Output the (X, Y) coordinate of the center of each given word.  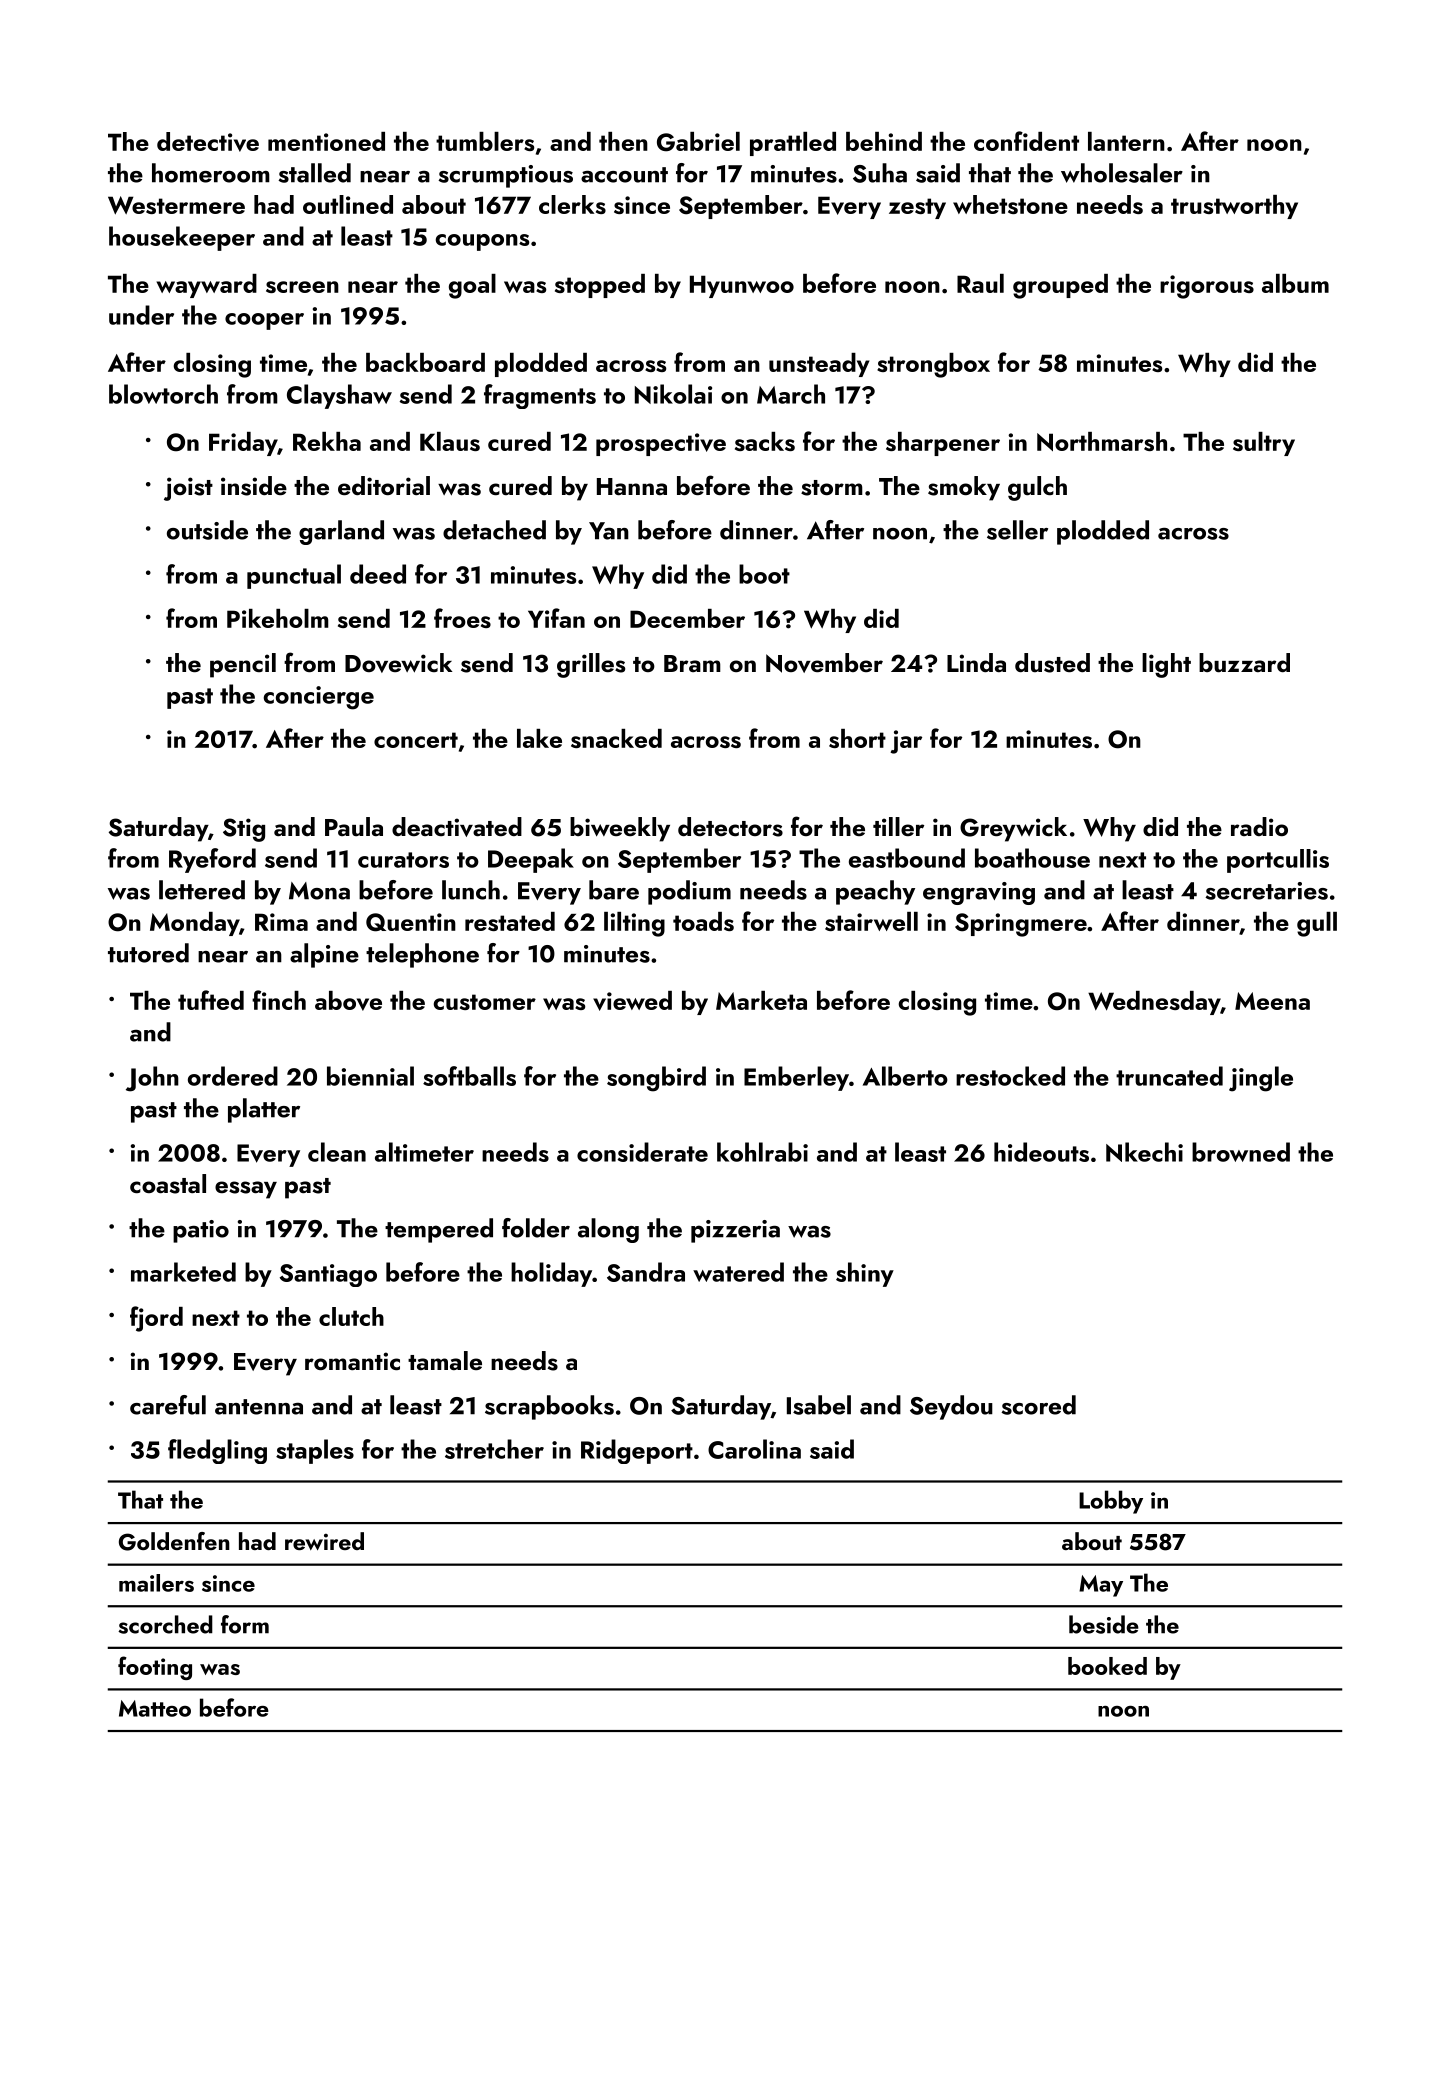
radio (1259, 826)
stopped (600, 286)
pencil (243, 665)
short (857, 738)
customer (485, 1002)
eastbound (907, 858)
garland (341, 532)
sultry (1264, 444)
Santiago (328, 1275)
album (1295, 283)
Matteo (155, 1708)
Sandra (646, 1272)
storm (832, 488)
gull (1317, 924)
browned (1241, 1152)
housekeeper (182, 238)
